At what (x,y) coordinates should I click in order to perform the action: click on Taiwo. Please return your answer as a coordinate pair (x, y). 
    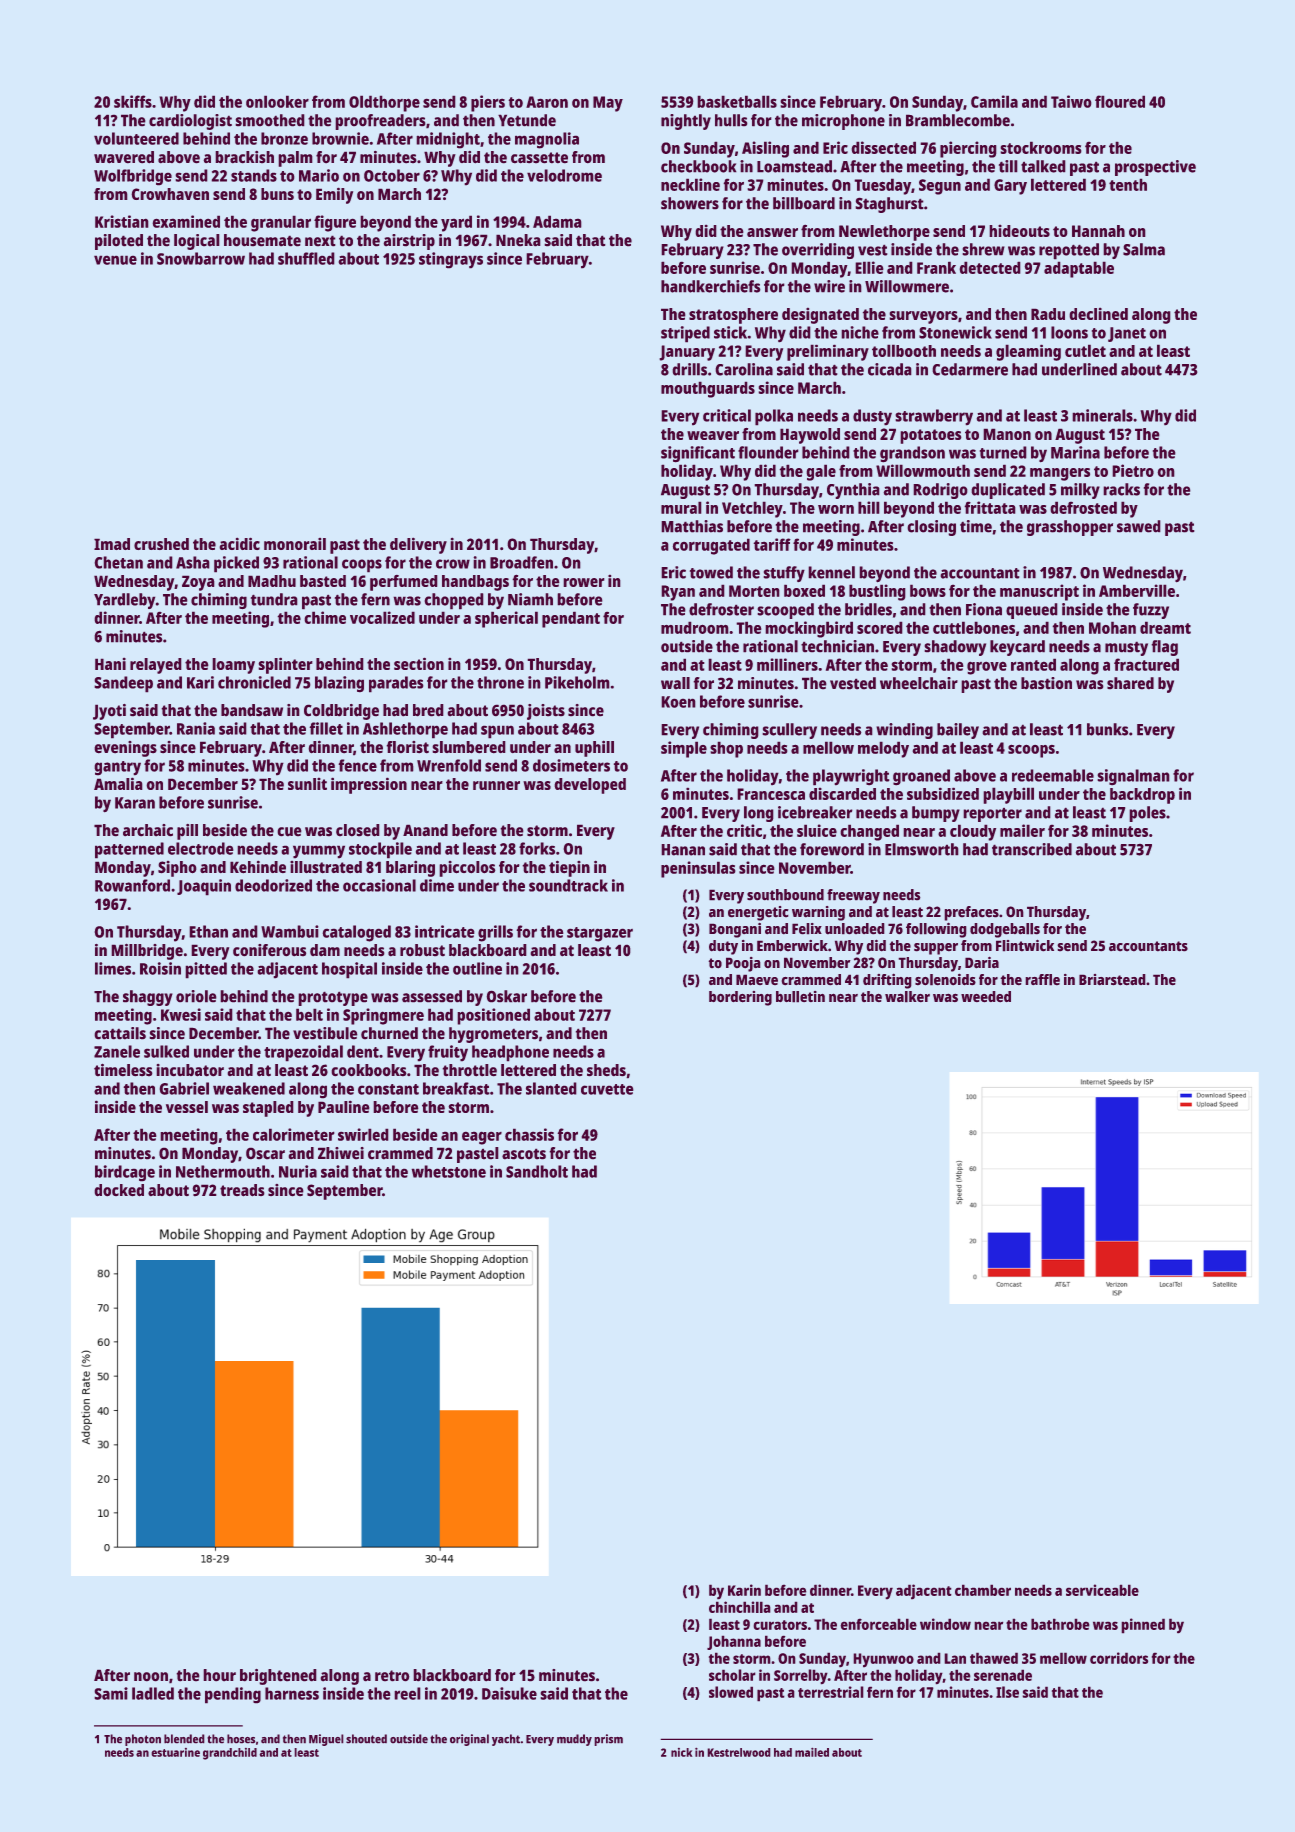
    Looking at the image, I should click on (1071, 101).
